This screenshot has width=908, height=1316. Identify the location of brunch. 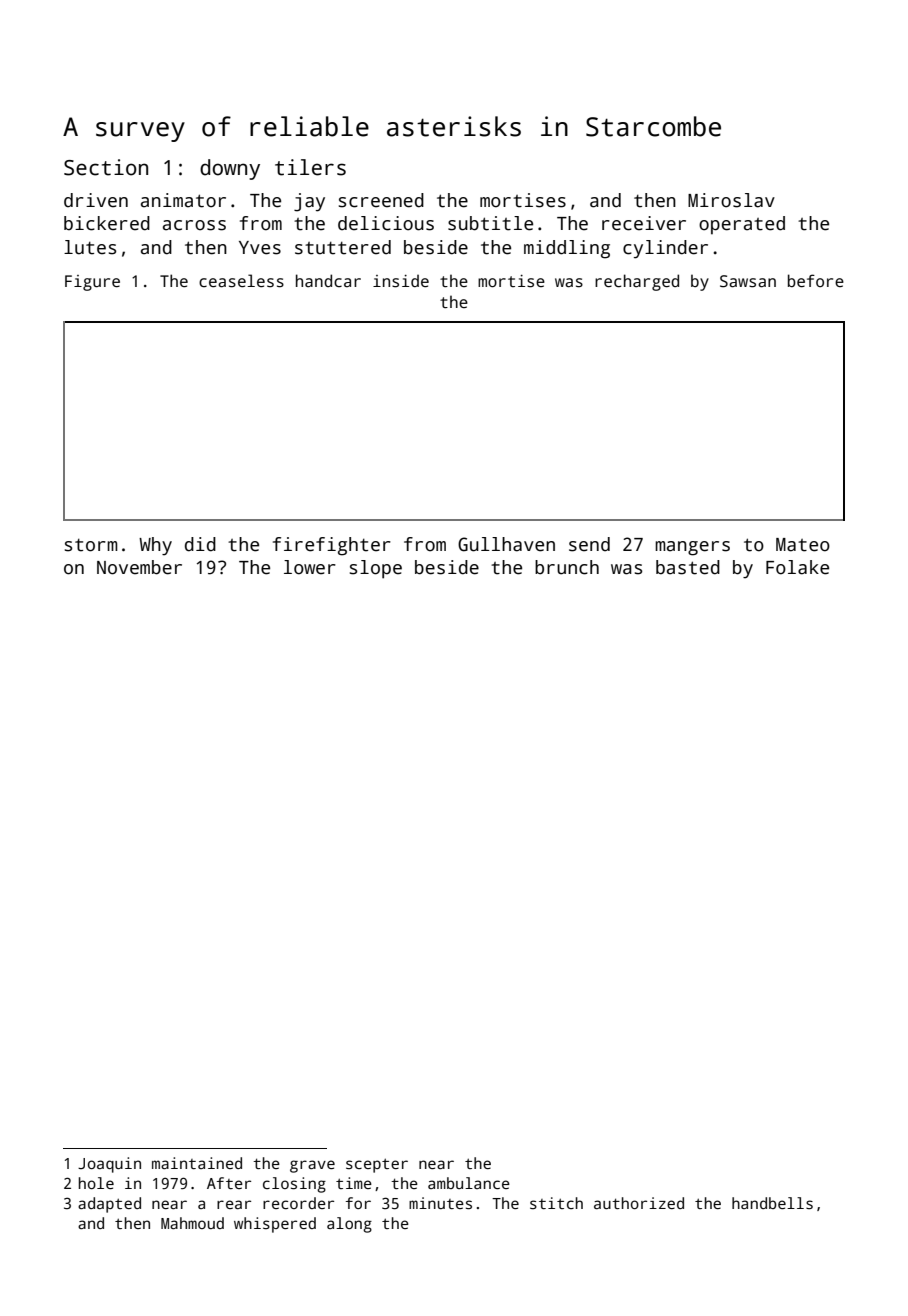
(567, 567).
